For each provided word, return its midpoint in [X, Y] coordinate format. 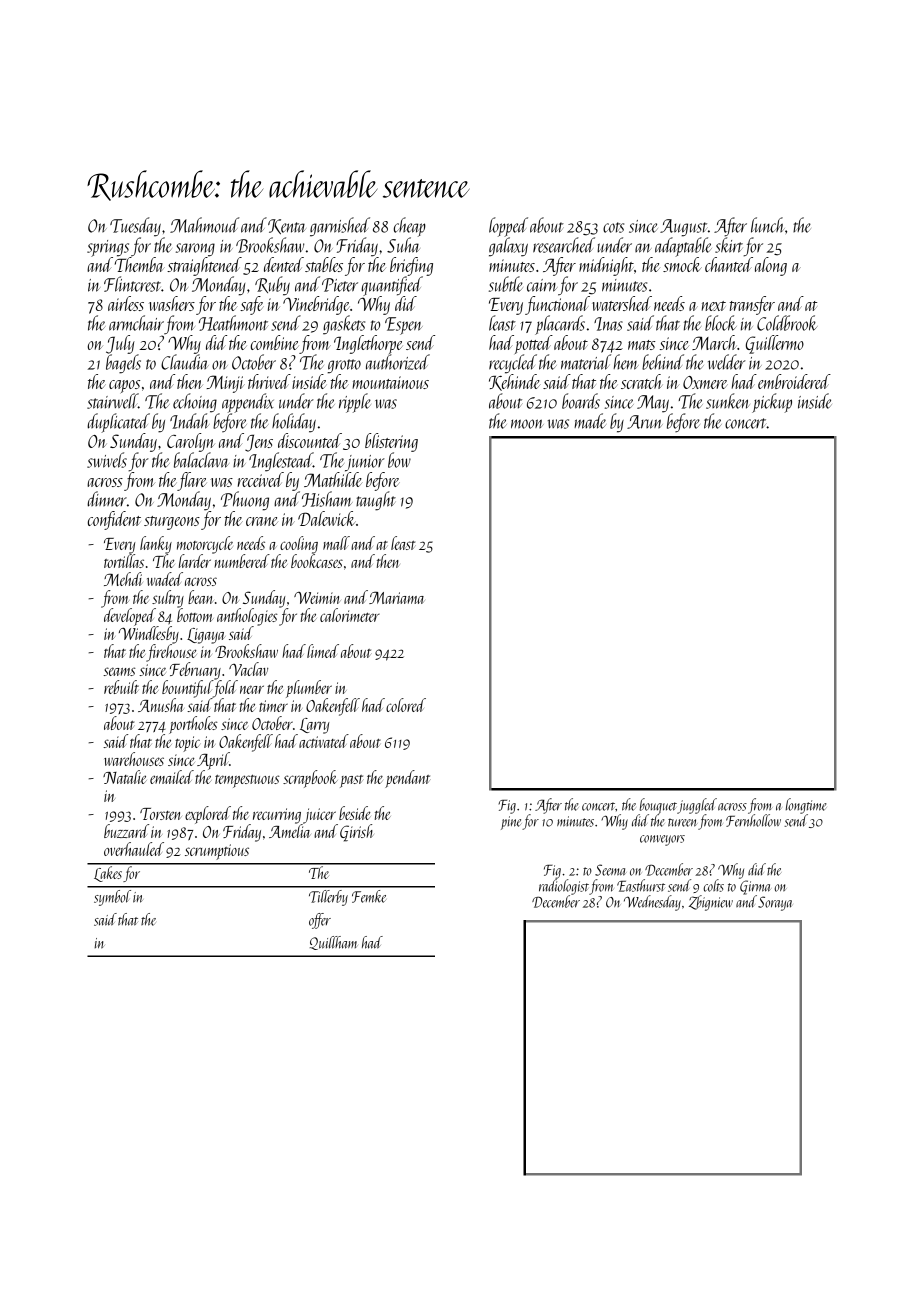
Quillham [333, 943]
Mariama [396, 597]
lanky [156, 545]
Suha [403, 245]
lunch [768, 225]
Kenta [287, 226]
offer [320, 921]
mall [336, 543]
